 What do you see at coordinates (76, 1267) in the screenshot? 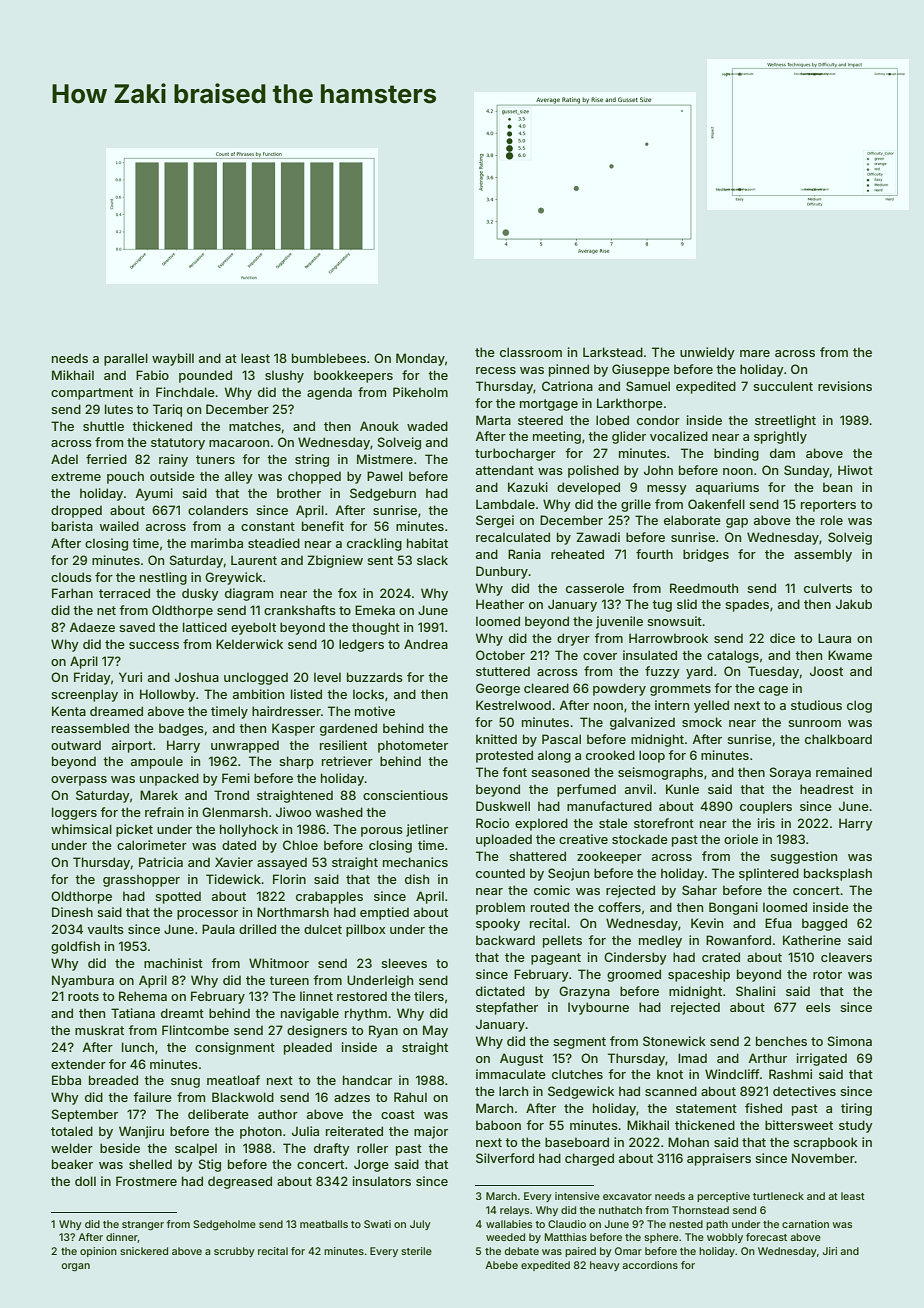
I see `organ` at bounding box center [76, 1267].
